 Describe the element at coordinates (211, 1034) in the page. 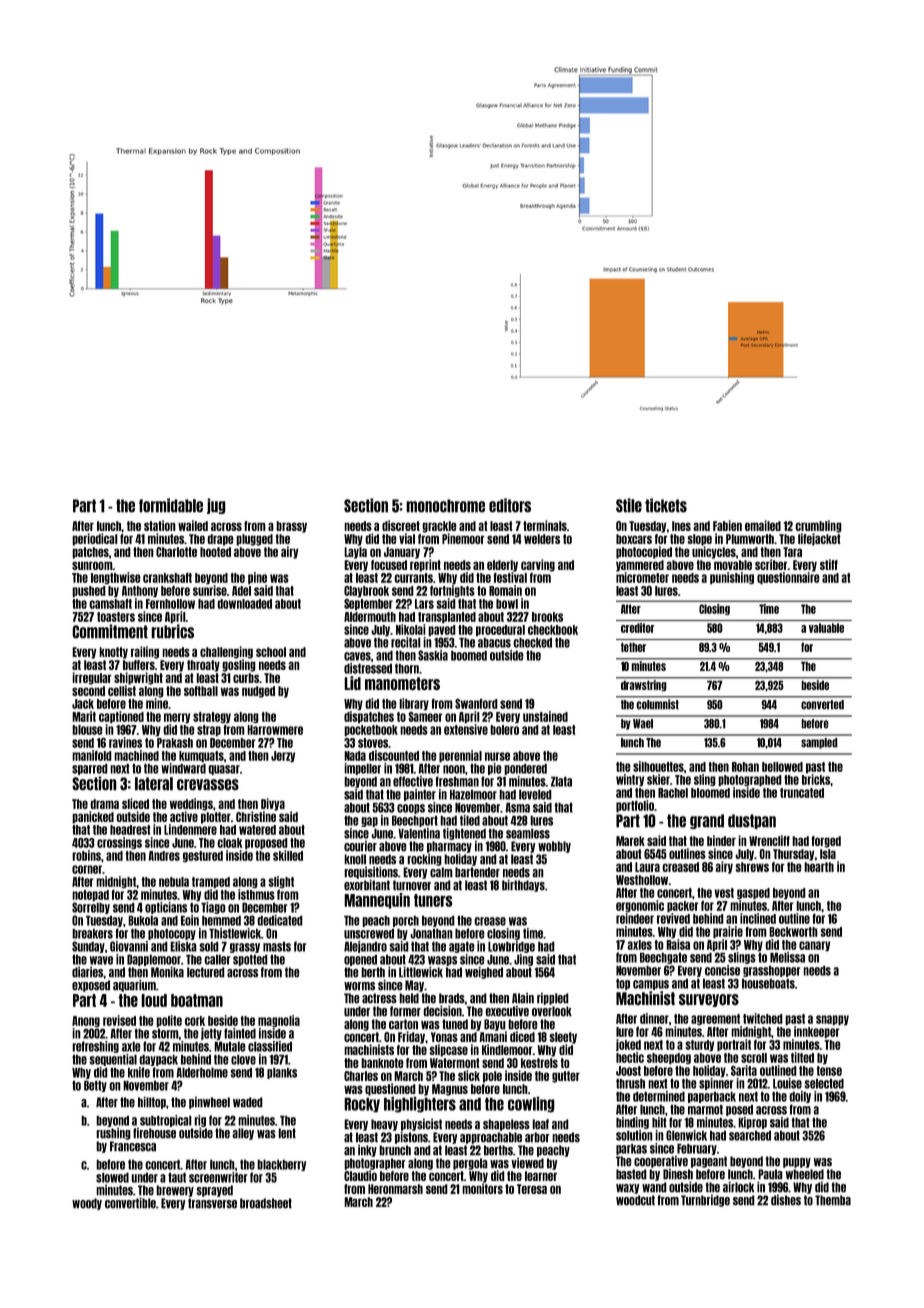

I see `jetty` at that location.
